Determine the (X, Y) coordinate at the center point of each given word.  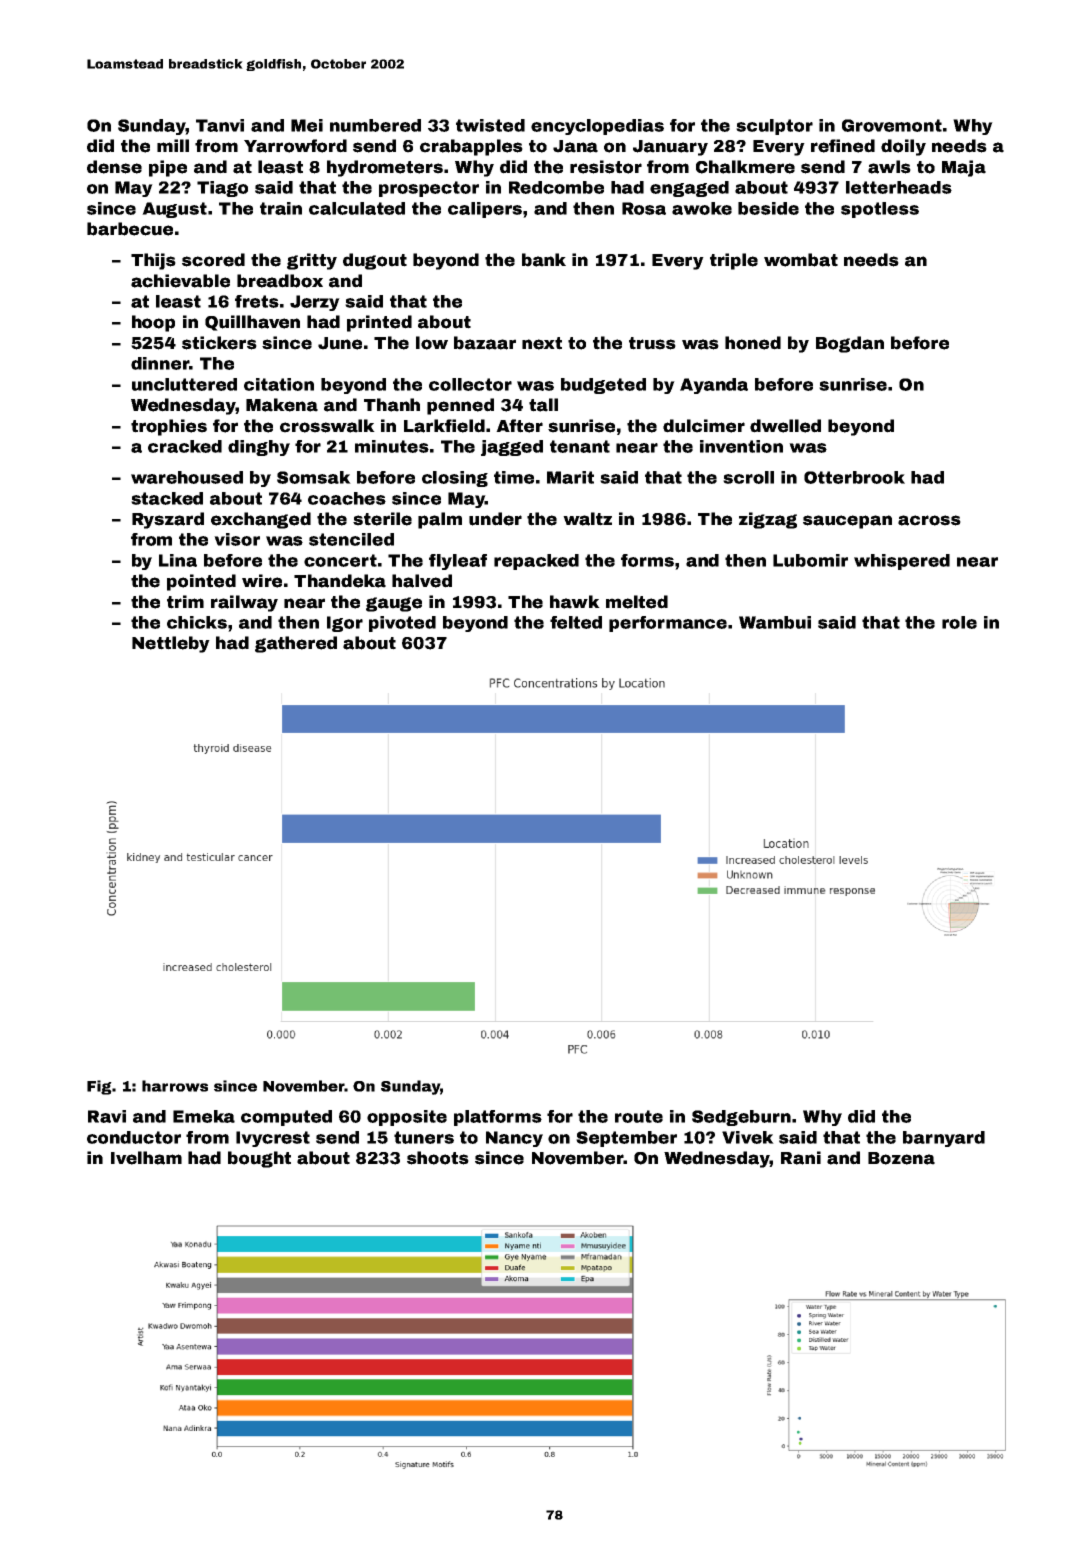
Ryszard (168, 520)
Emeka (204, 1116)
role (959, 622)
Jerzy (315, 303)
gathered (296, 644)
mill (173, 145)
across (929, 520)
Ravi (107, 1116)
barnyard (944, 1139)
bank (544, 260)
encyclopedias (597, 127)
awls (889, 167)
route (639, 1116)
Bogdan (850, 344)
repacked (536, 562)
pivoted (402, 624)
